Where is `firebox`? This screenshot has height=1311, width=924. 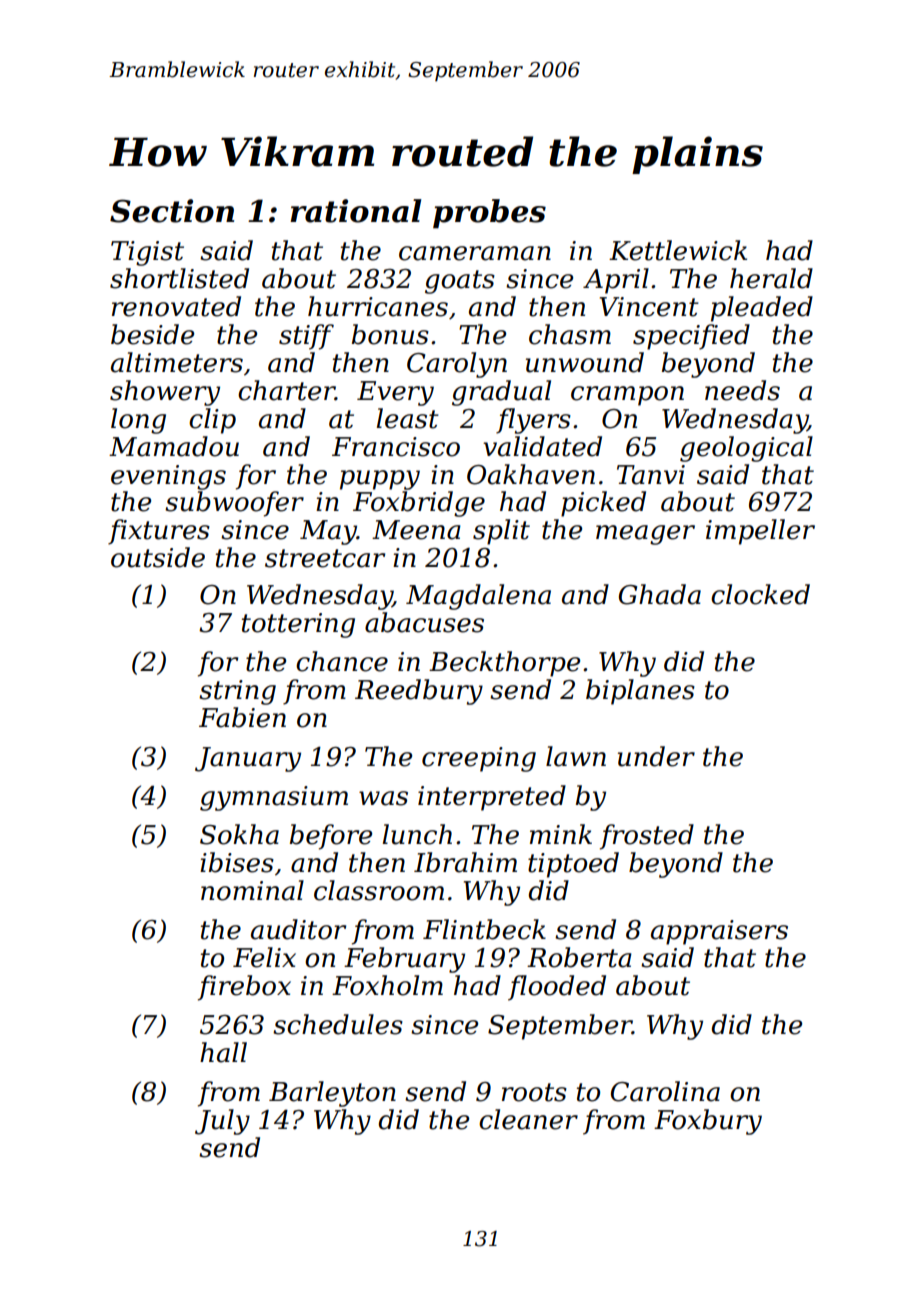
firebox is located at coordinates (244, 988).
